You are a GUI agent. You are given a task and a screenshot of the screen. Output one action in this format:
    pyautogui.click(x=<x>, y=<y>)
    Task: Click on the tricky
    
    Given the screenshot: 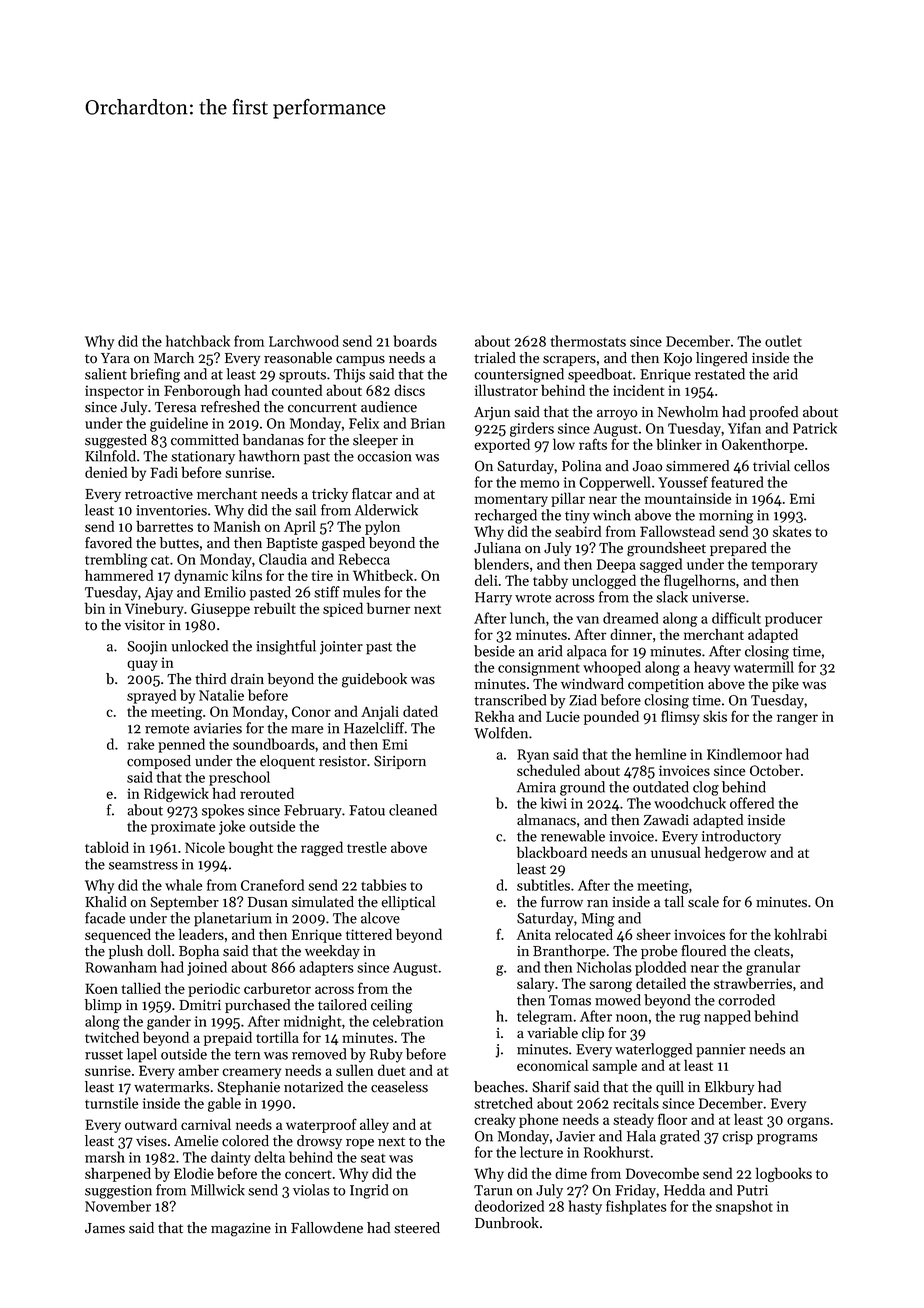 What is the action you would take?
    pyautogui.click(x=330, y=495)
